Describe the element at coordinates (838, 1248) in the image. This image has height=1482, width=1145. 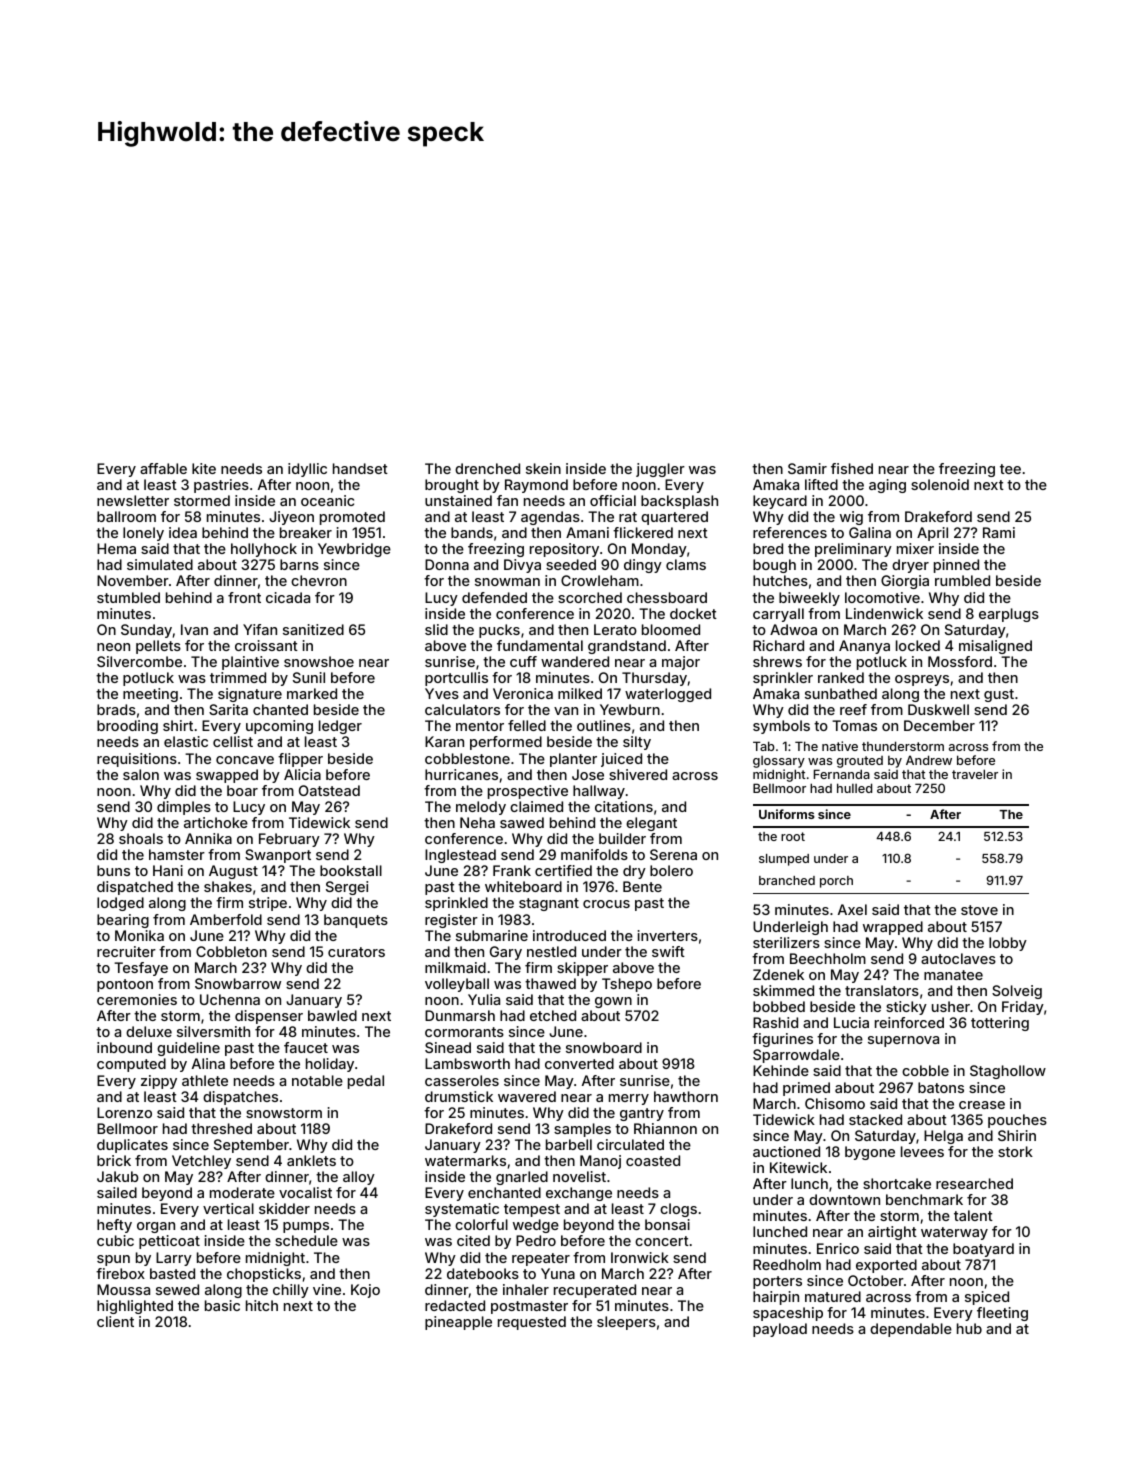
I see `Enrico` at that location.
